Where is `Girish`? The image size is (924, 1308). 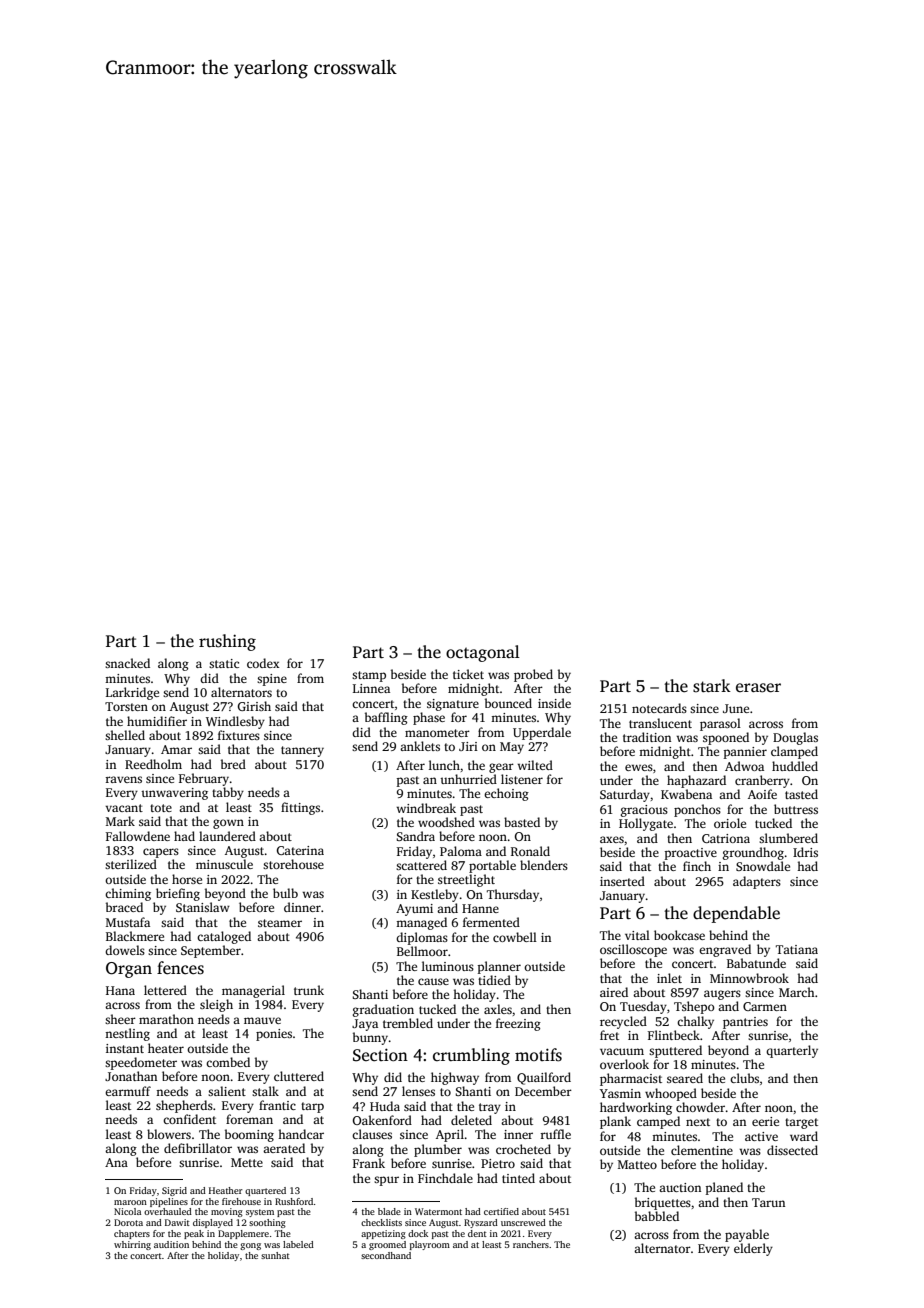 Girish is located at coordinates (254, 706).
